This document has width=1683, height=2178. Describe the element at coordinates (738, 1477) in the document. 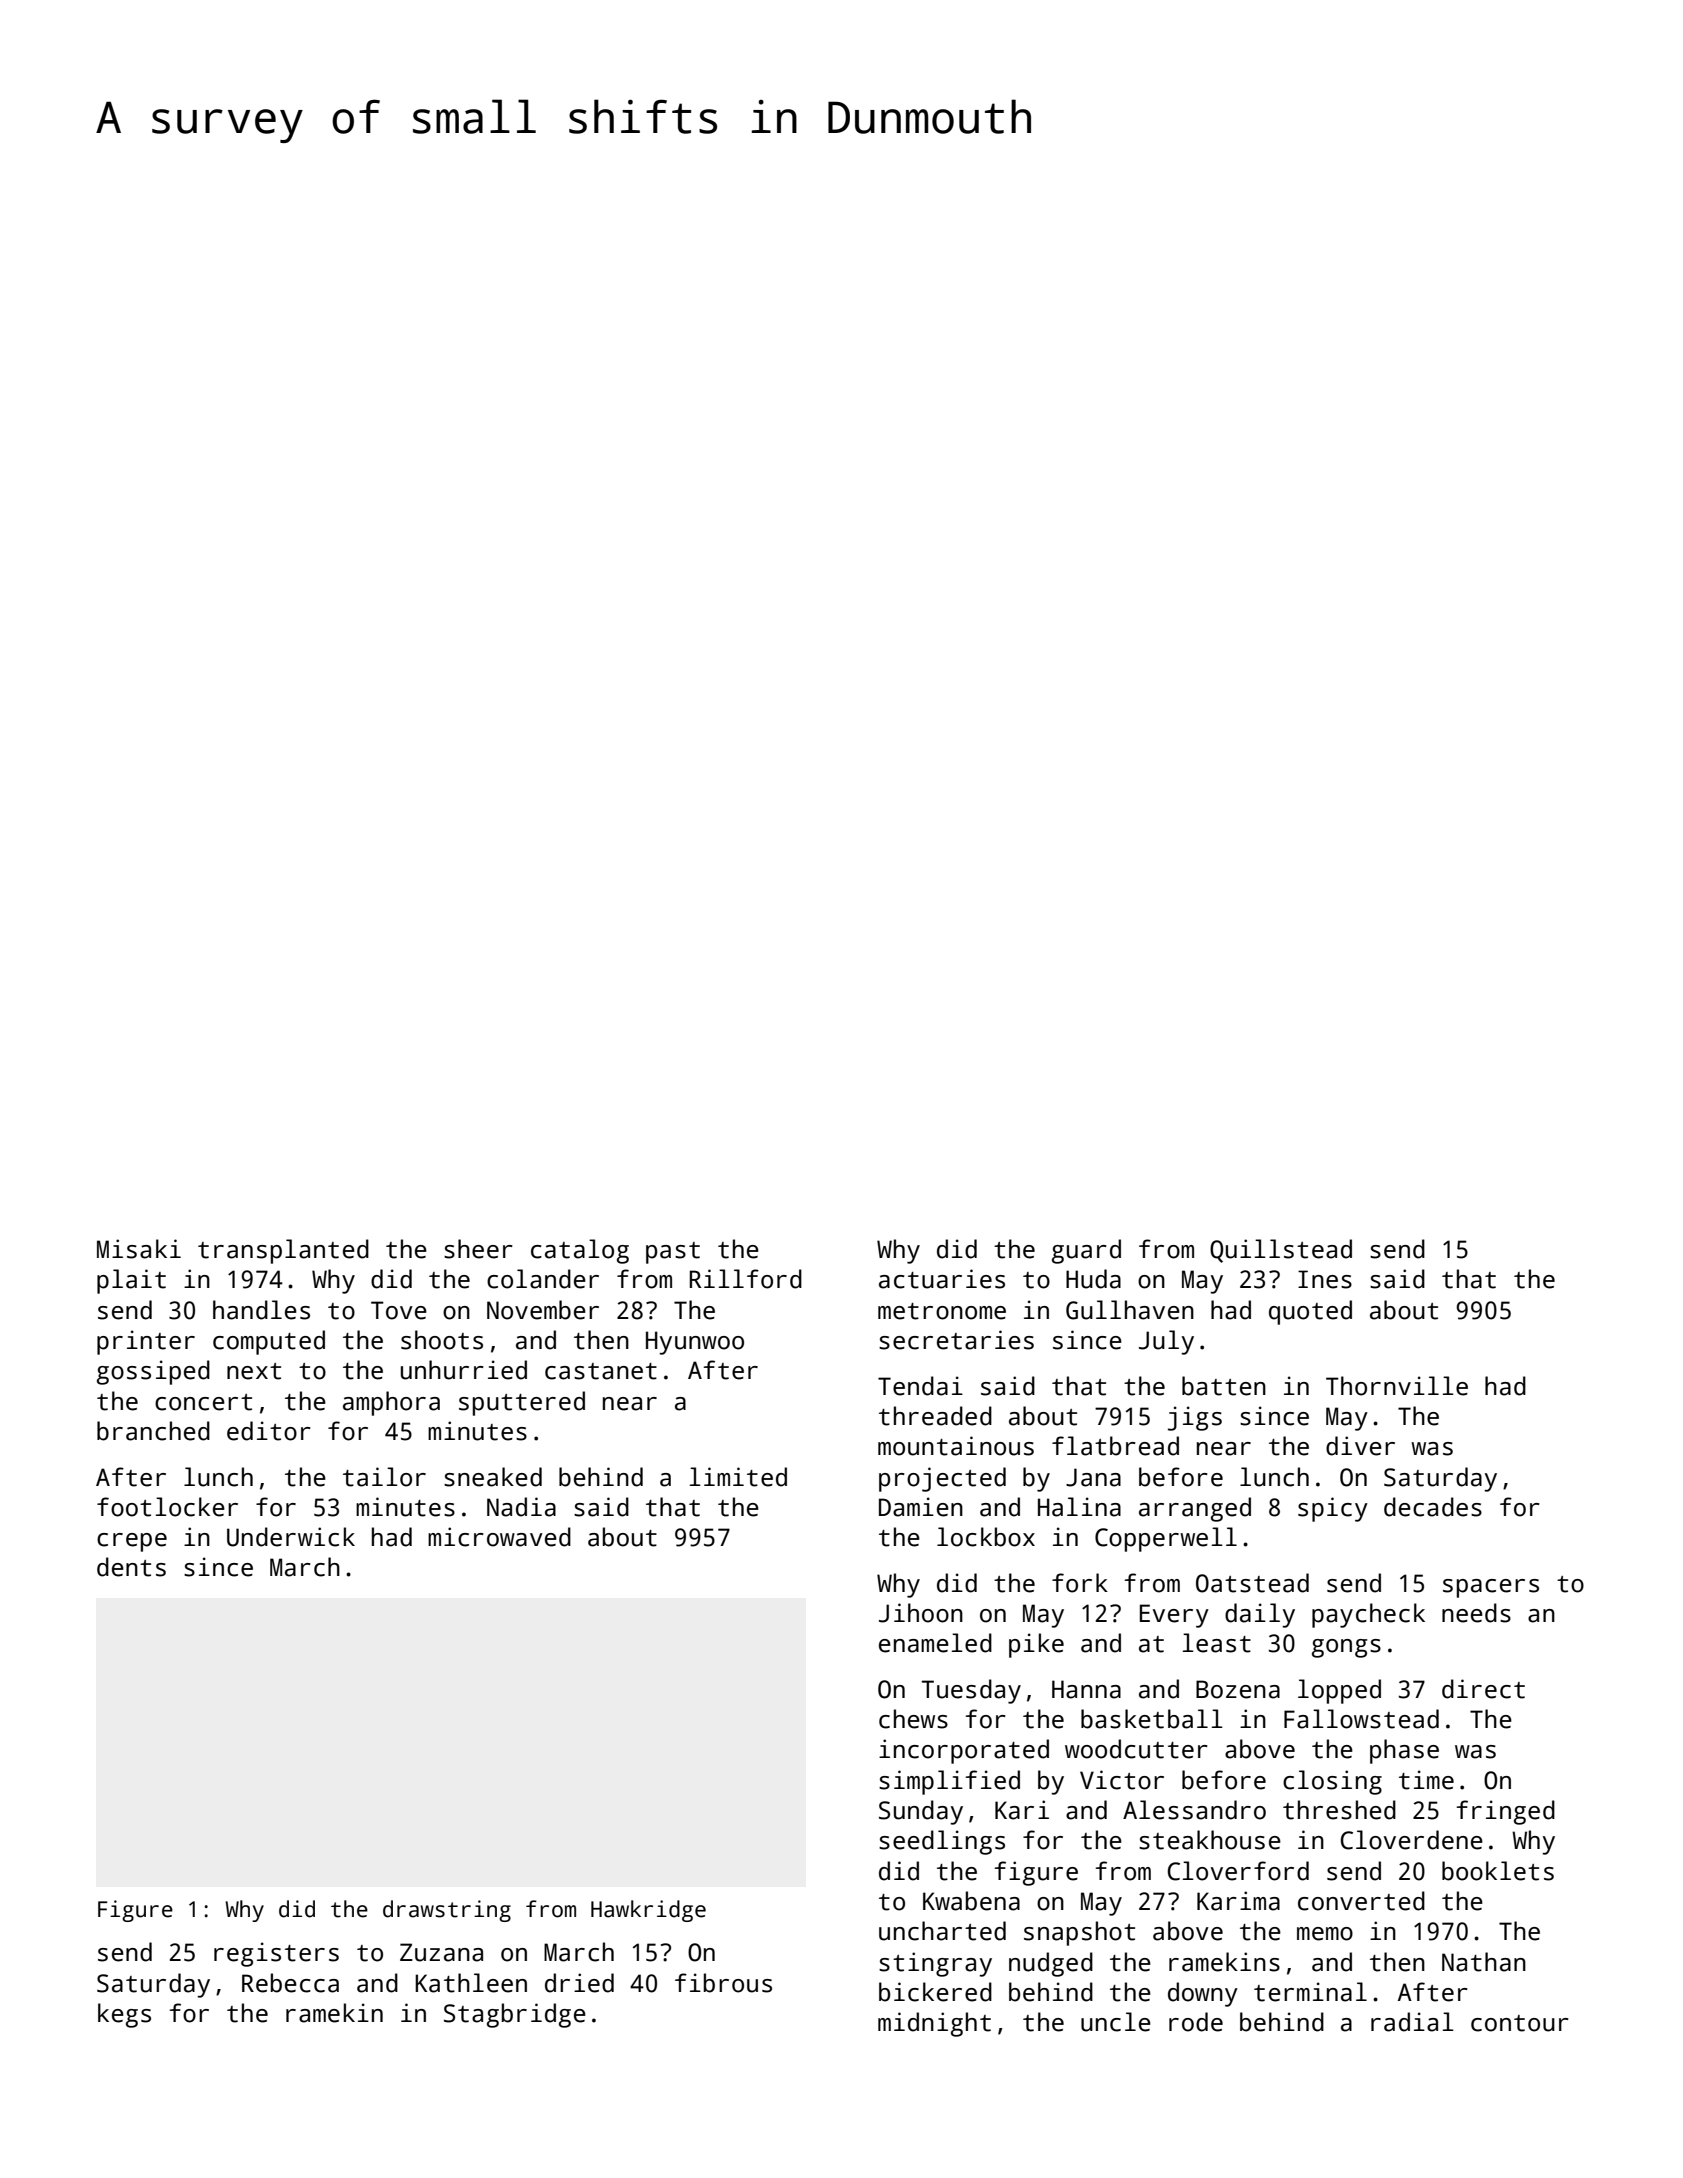

I see `limited` at that location.
